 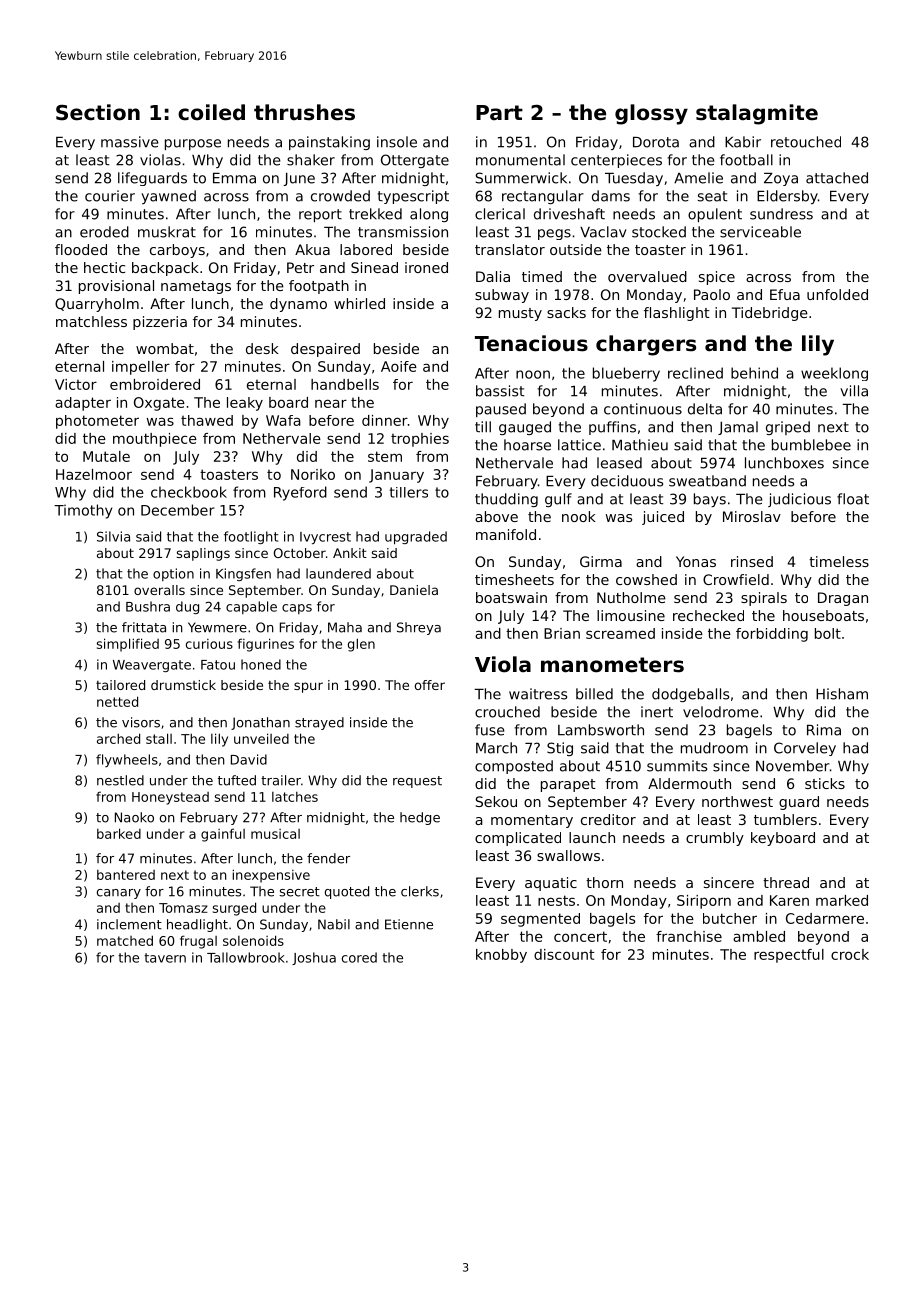 What do you see at coordinates (499, 113) in the image?
I see `Part` at bounding box center [499, 113].
